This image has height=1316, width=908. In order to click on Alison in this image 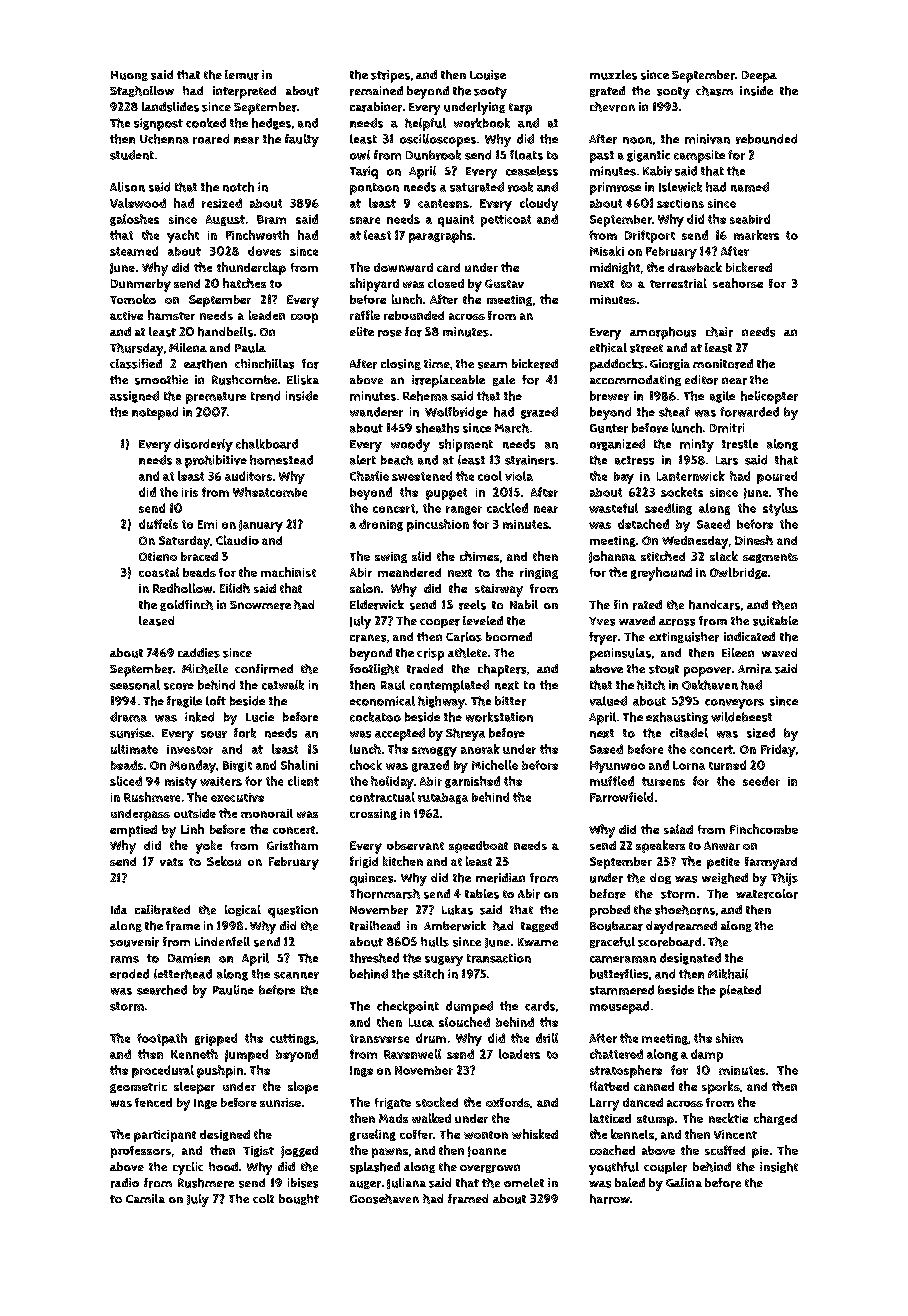, I will do `click(127, 187)`.
